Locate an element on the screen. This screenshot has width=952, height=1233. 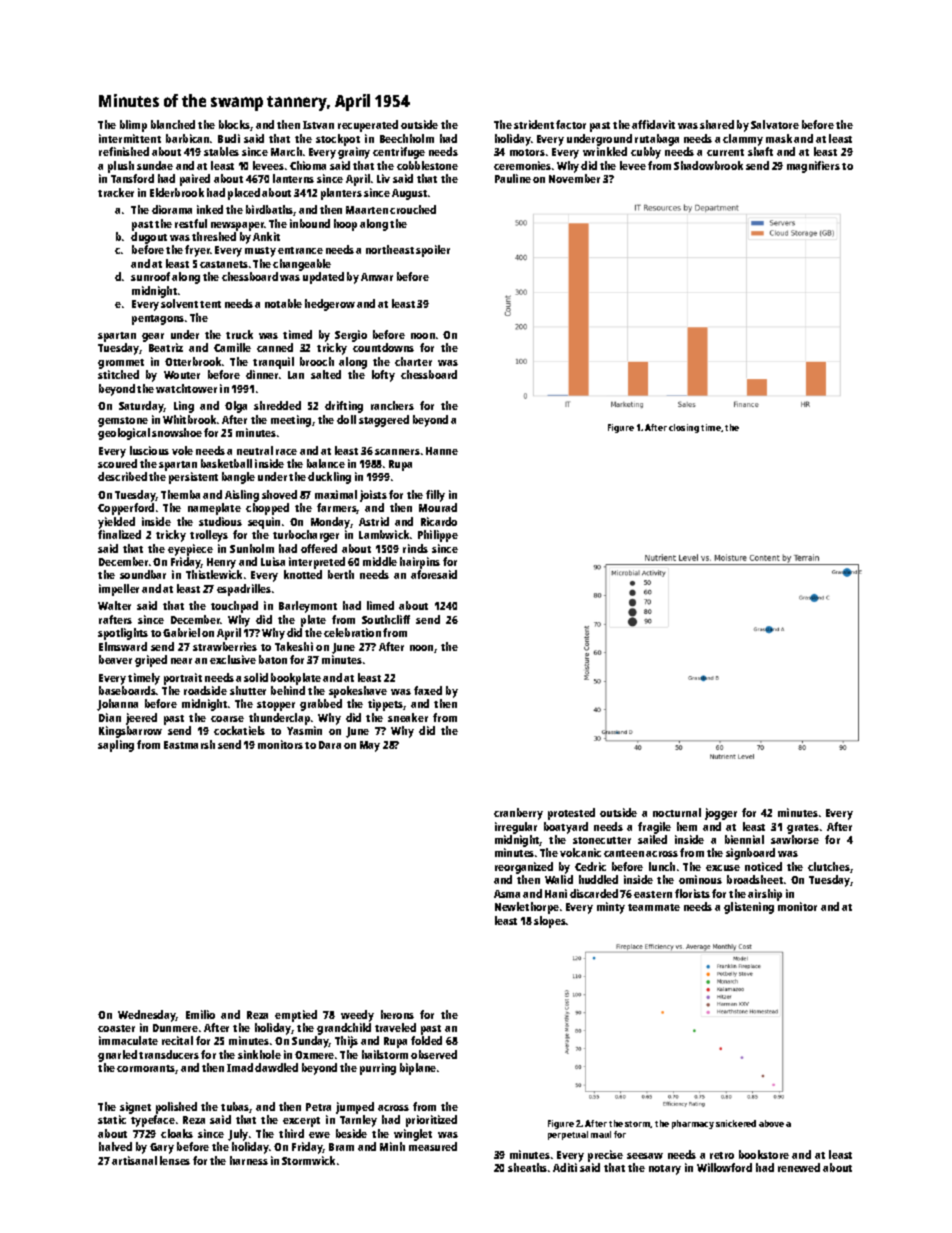
lofty is located at coordinates (383, 376).
